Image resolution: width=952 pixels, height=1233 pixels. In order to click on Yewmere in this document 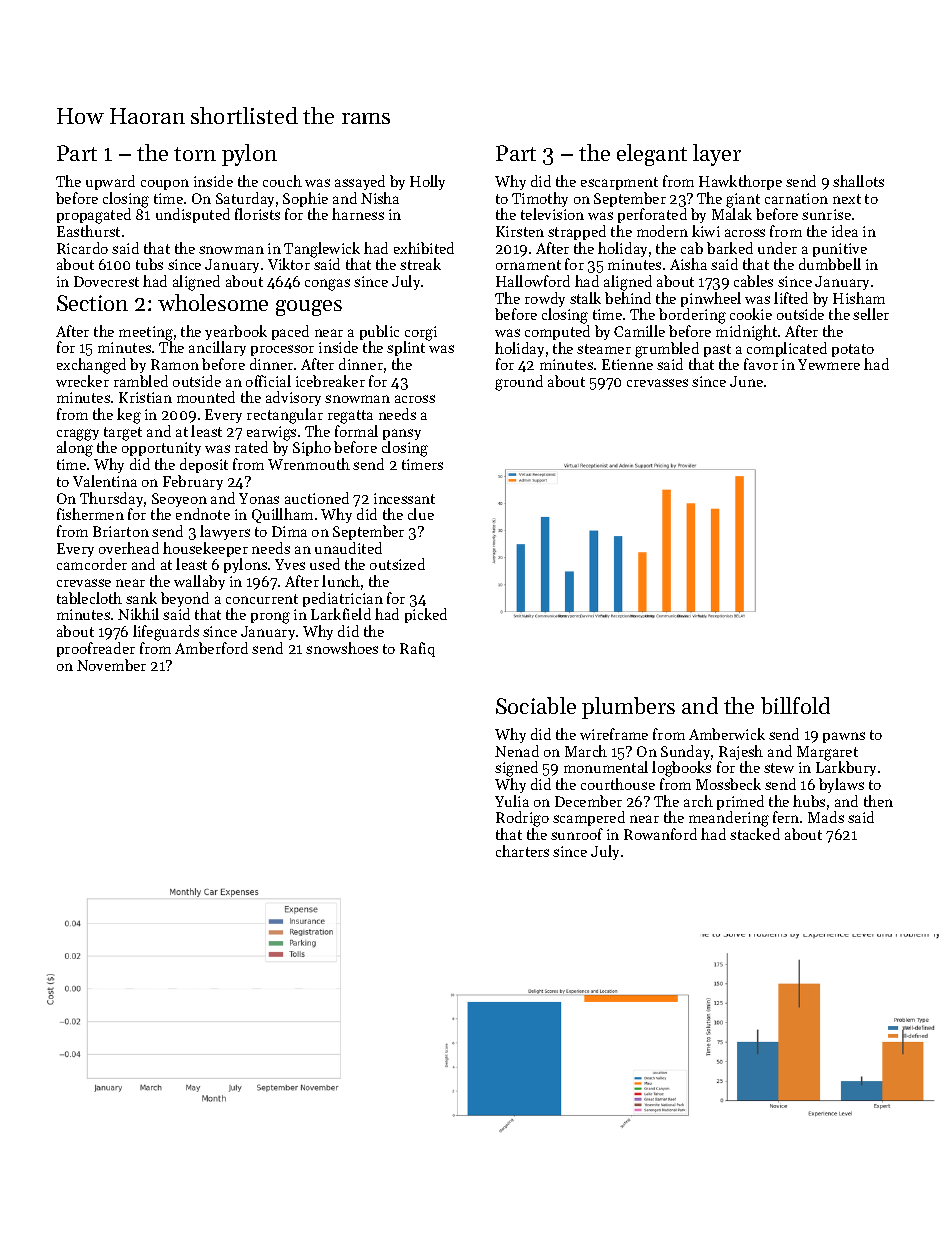, I will do `click(829, 364)`.
